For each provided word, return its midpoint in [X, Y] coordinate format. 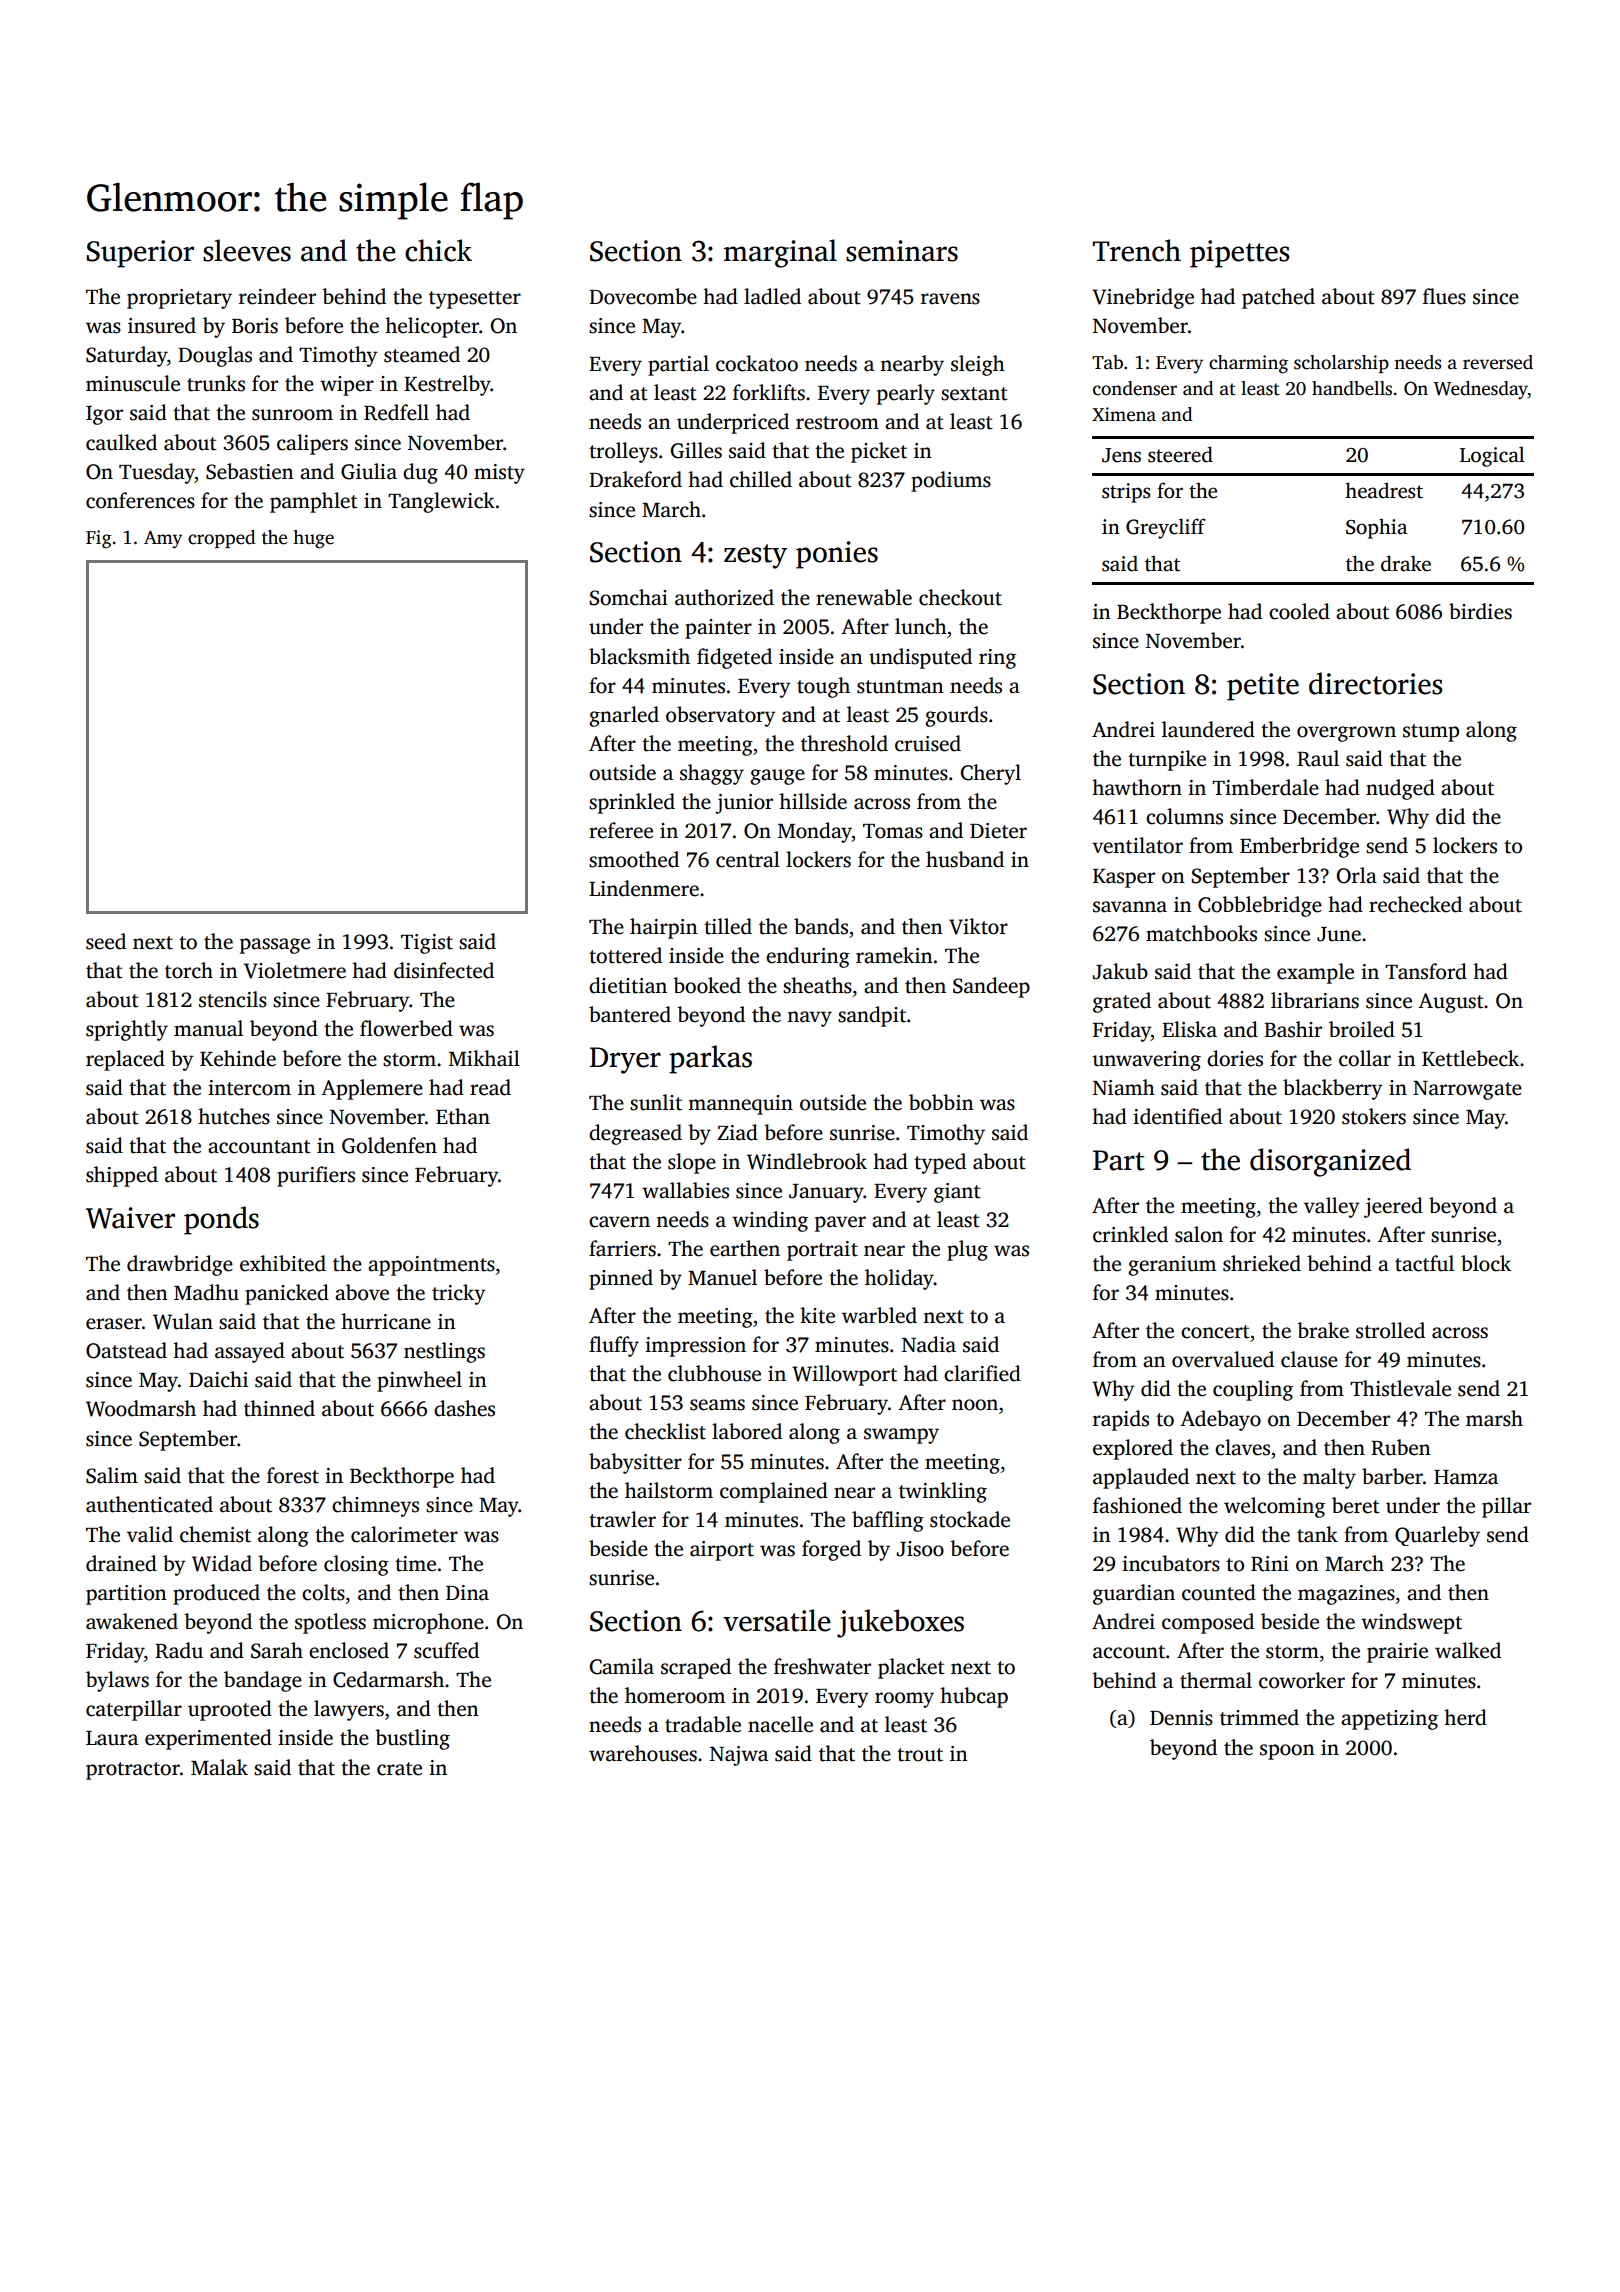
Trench [1136, 250]
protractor [133, 1771]
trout [920, 1755]
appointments [431, 1266]
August [1451, 1003]
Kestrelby [447, 385]
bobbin [941, 1102]
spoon [1287, 1752]
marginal [780, 253]
